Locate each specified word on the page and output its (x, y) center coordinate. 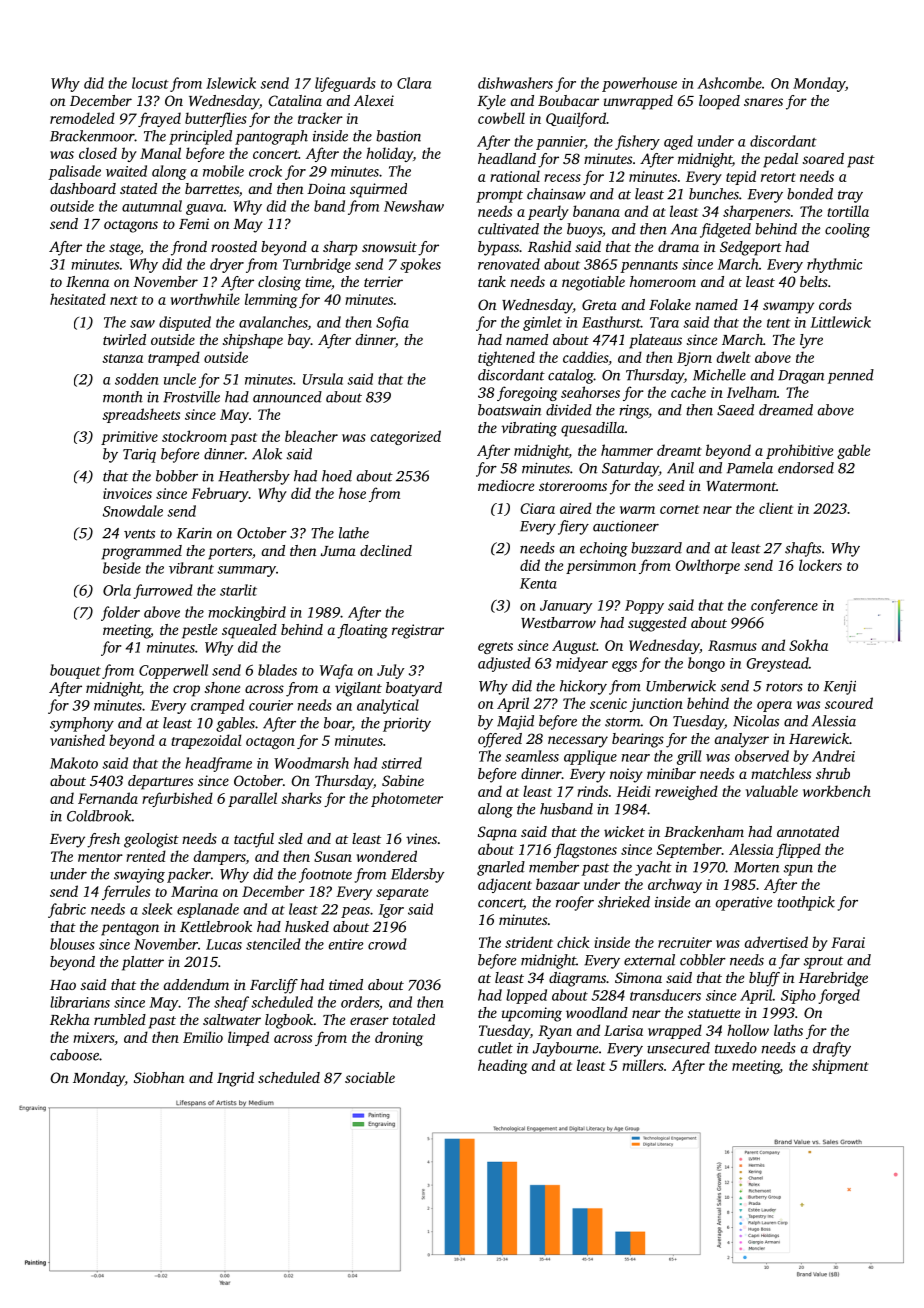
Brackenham (704, 831)
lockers (820, 565)
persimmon (601, 567)
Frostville (191, 397)
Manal (160, 153)
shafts (803, 549)
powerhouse (639, 84)
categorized (406, 437)
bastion (398, 136)
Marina (194, 891)
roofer (575, 903)
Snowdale (133, 511)
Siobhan (159, 1077)
